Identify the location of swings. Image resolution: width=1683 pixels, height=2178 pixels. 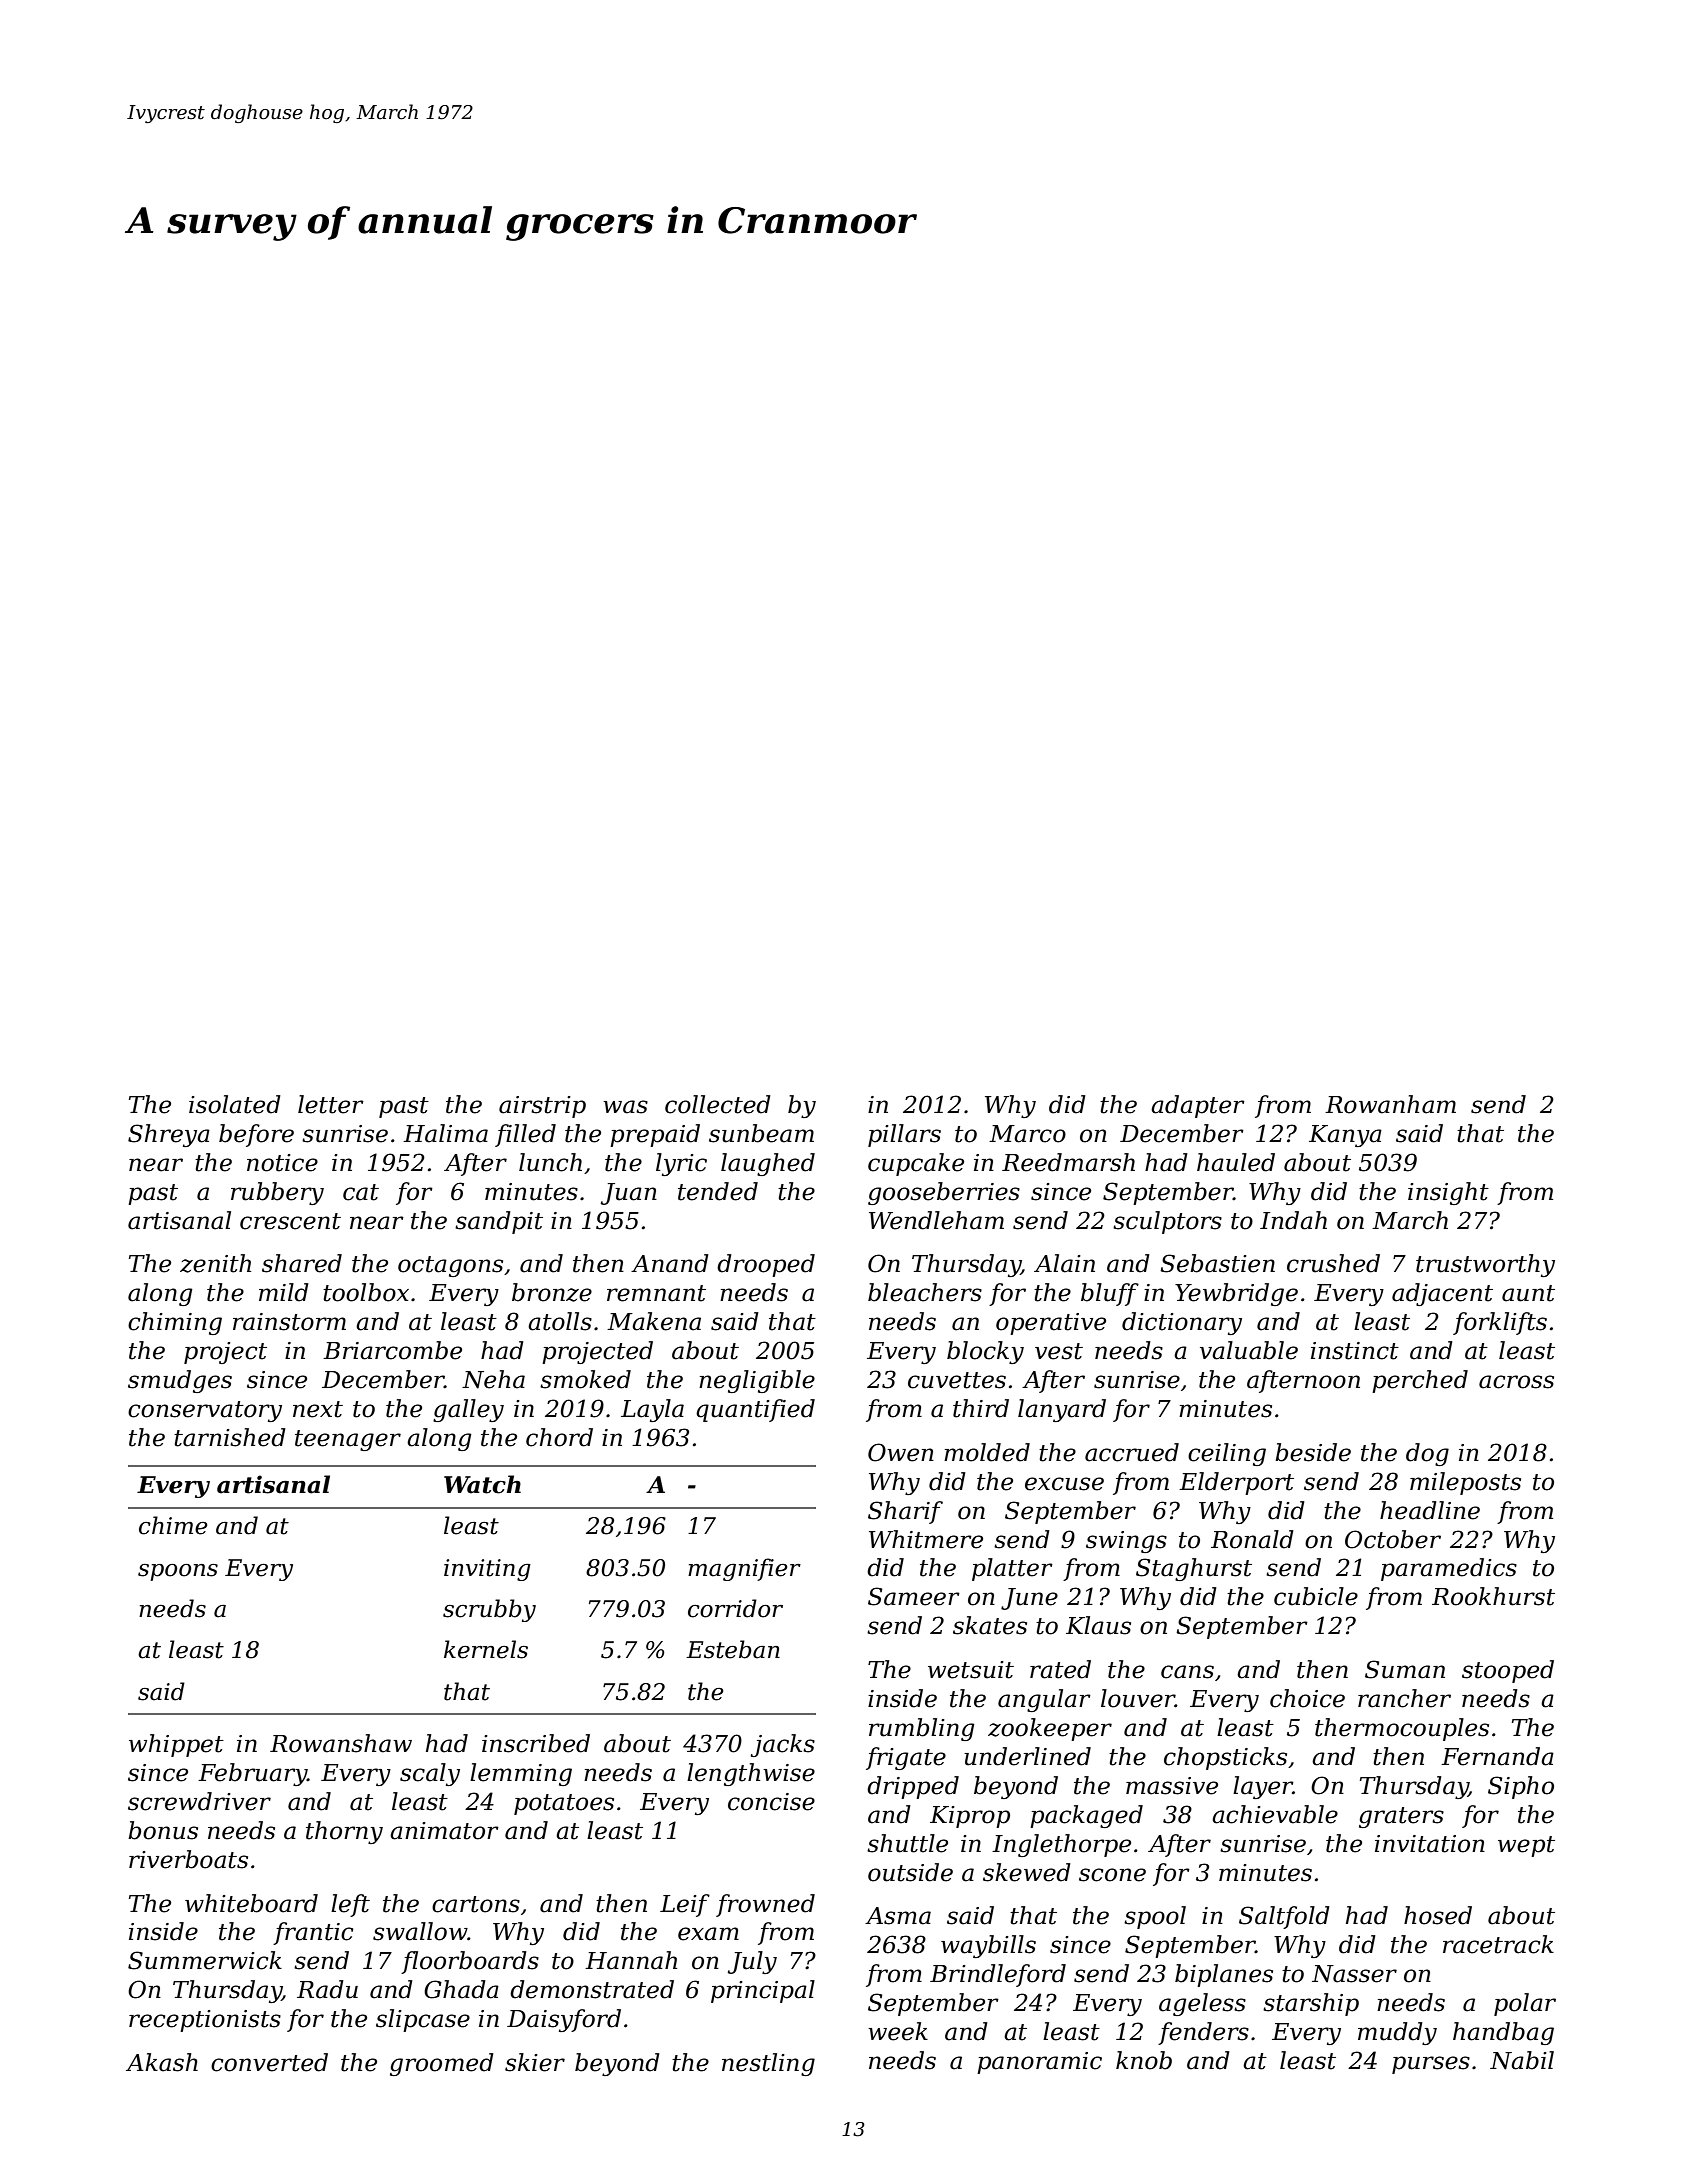
(1126, 1542).
